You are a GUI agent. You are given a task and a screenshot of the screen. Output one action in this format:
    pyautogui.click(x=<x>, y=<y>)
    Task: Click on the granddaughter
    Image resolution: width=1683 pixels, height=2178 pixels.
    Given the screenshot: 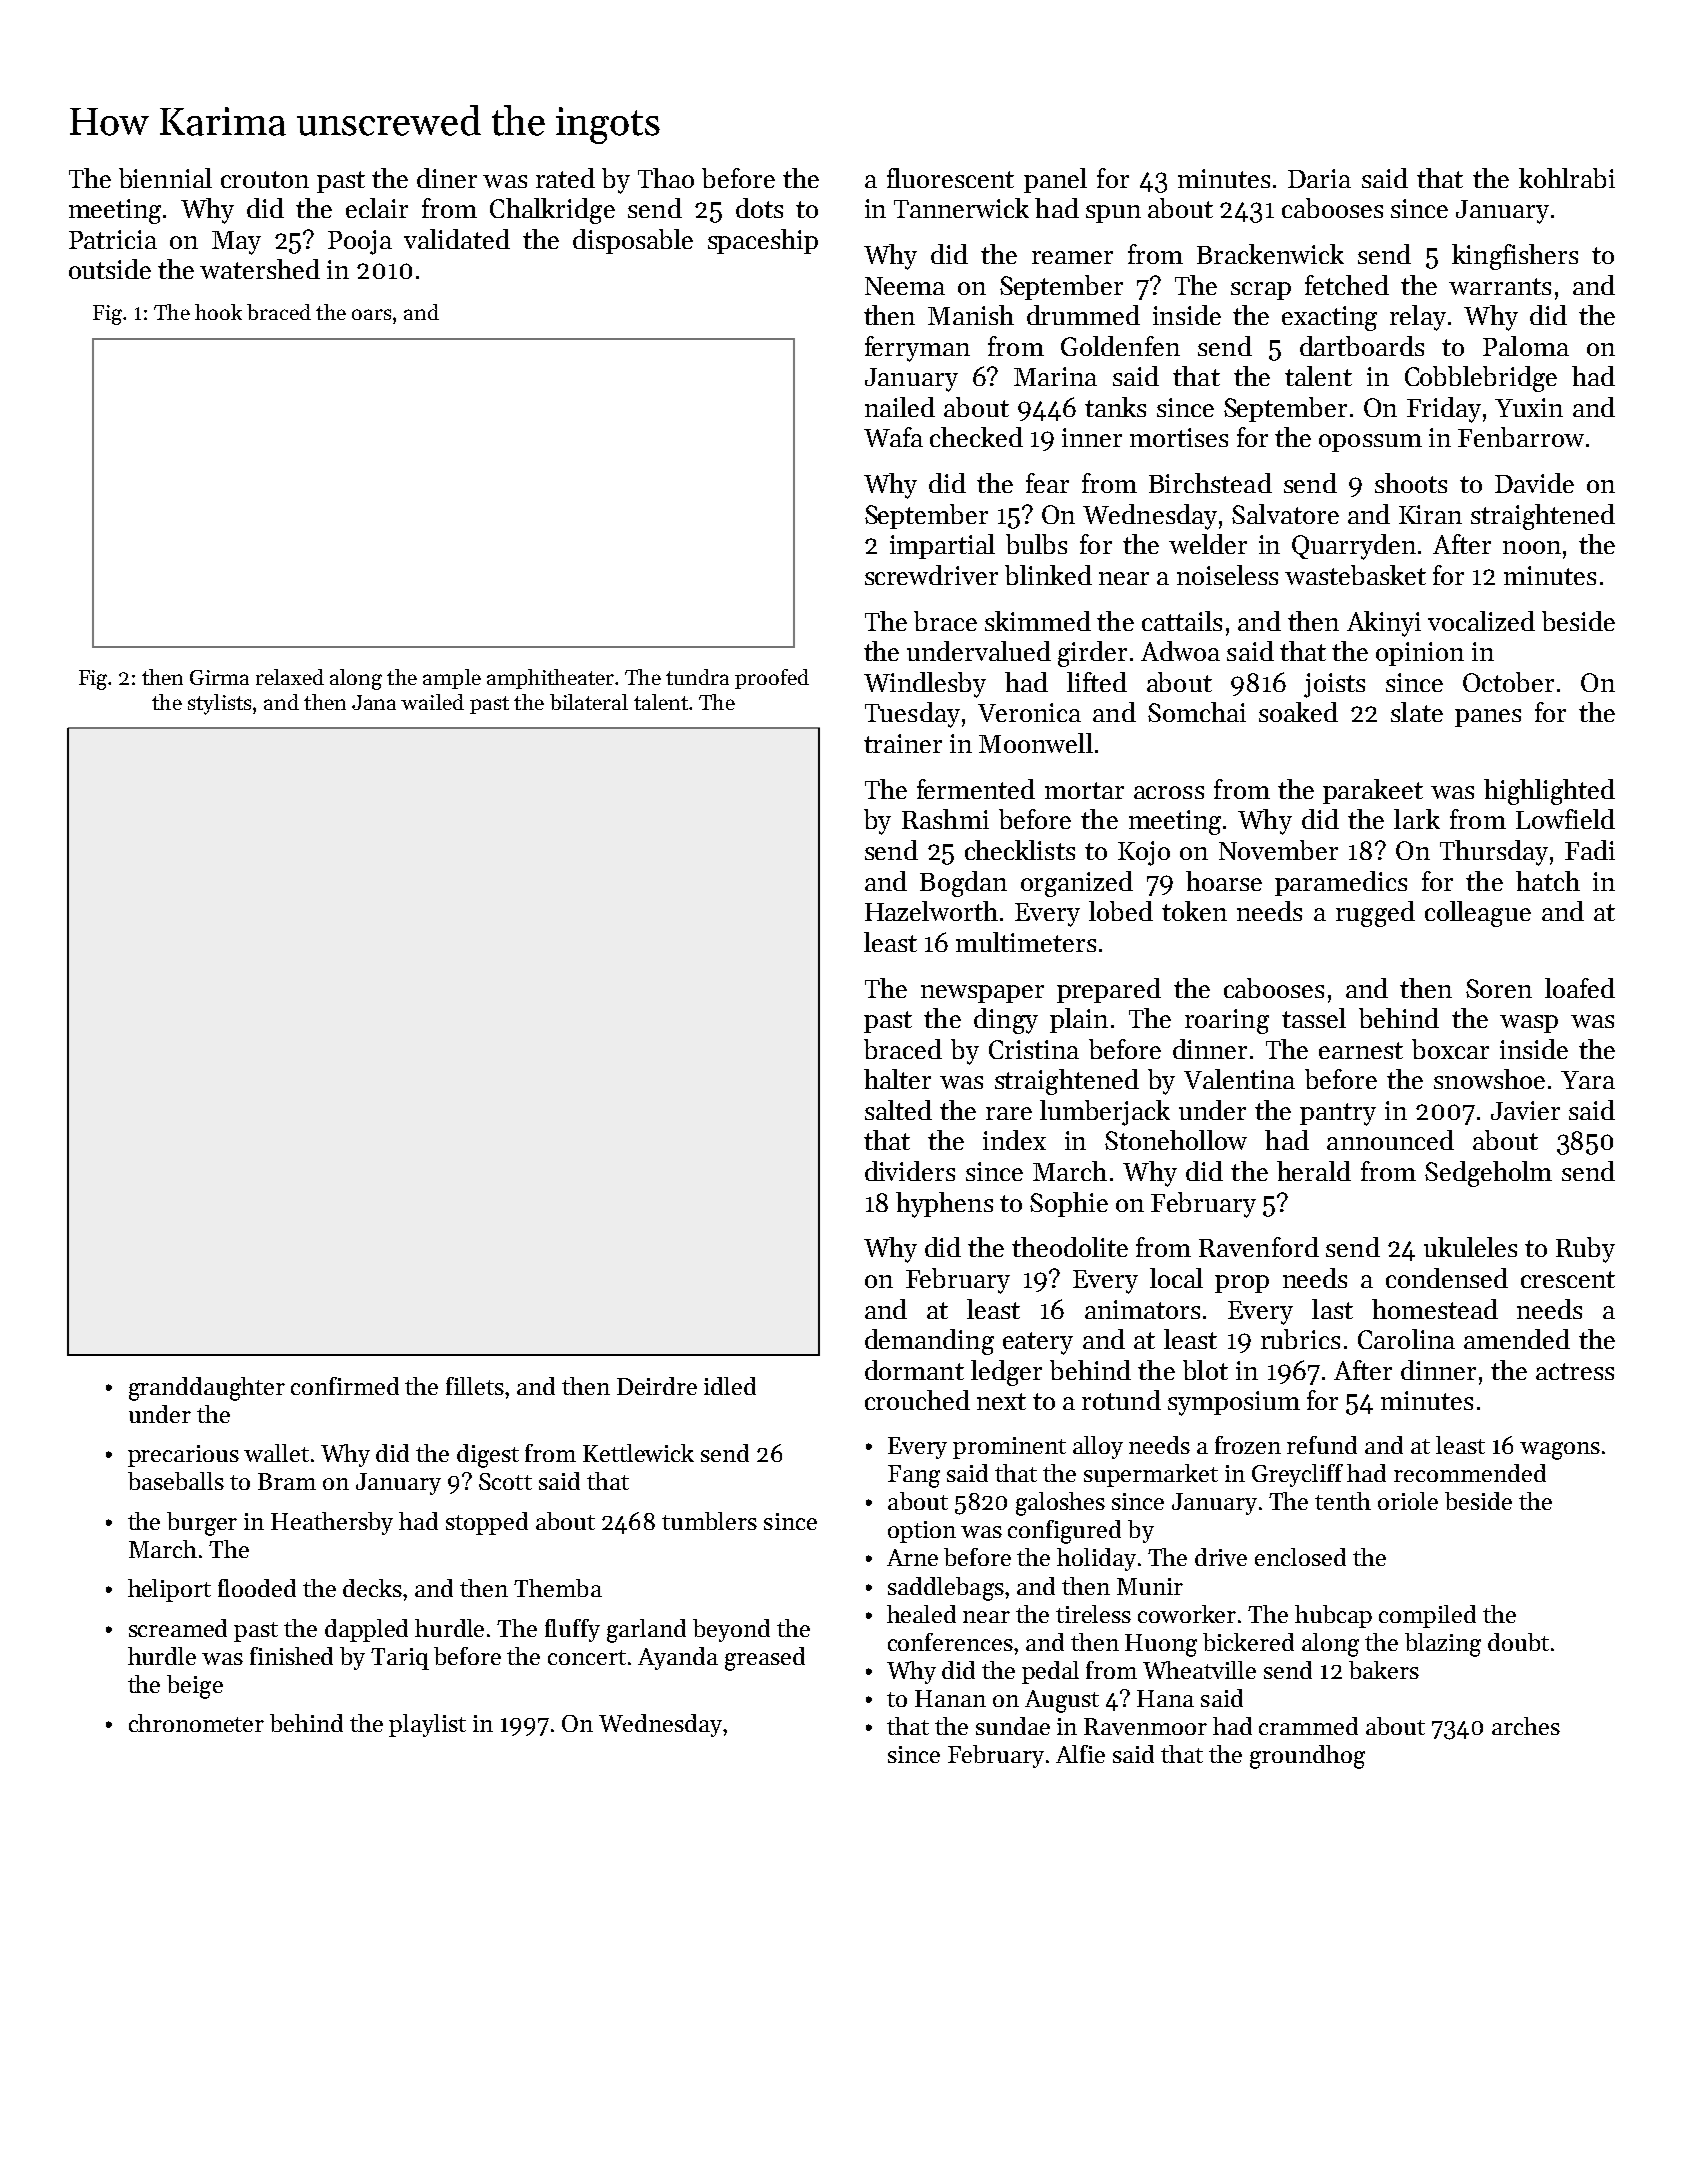 What is the action you would take?
    pyautogui.click(x=207, y=1389)
